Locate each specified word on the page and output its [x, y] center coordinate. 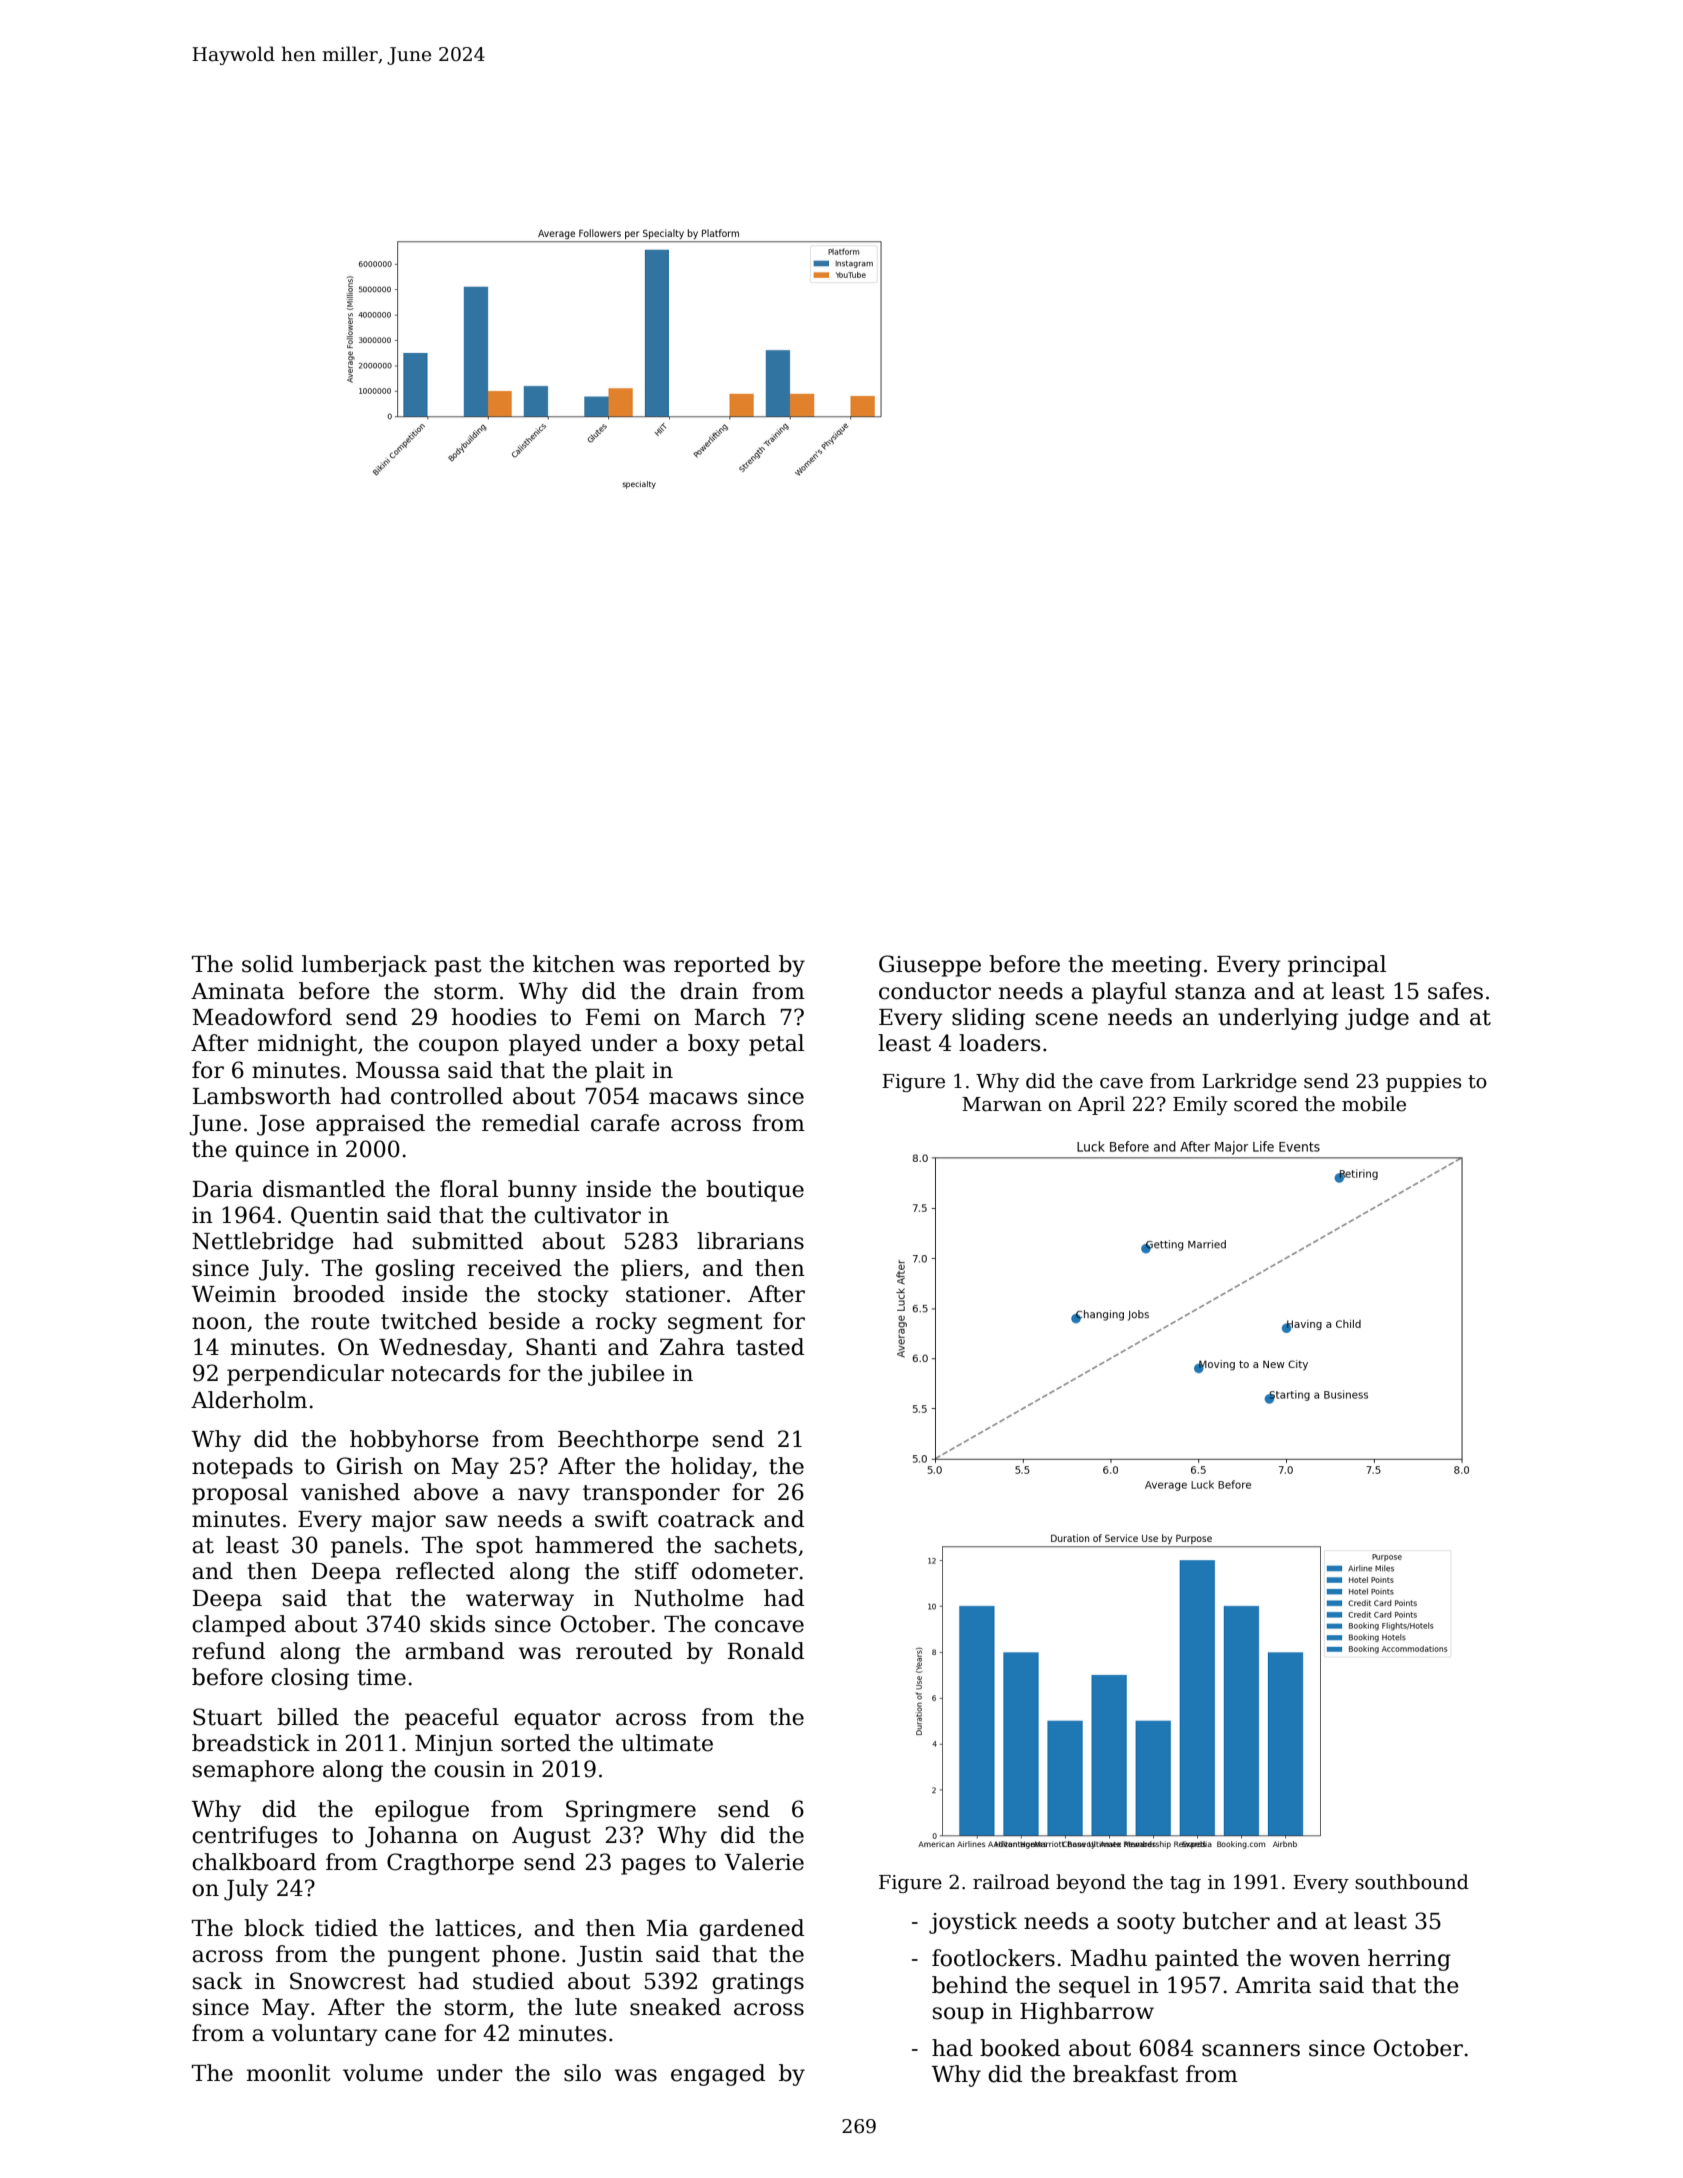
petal [776, 1045]
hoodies [494, 1017]
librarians [750, 1241]
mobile [1374, 1104]
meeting [1157, 966]
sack [218, 1981]
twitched [429, 1321]
